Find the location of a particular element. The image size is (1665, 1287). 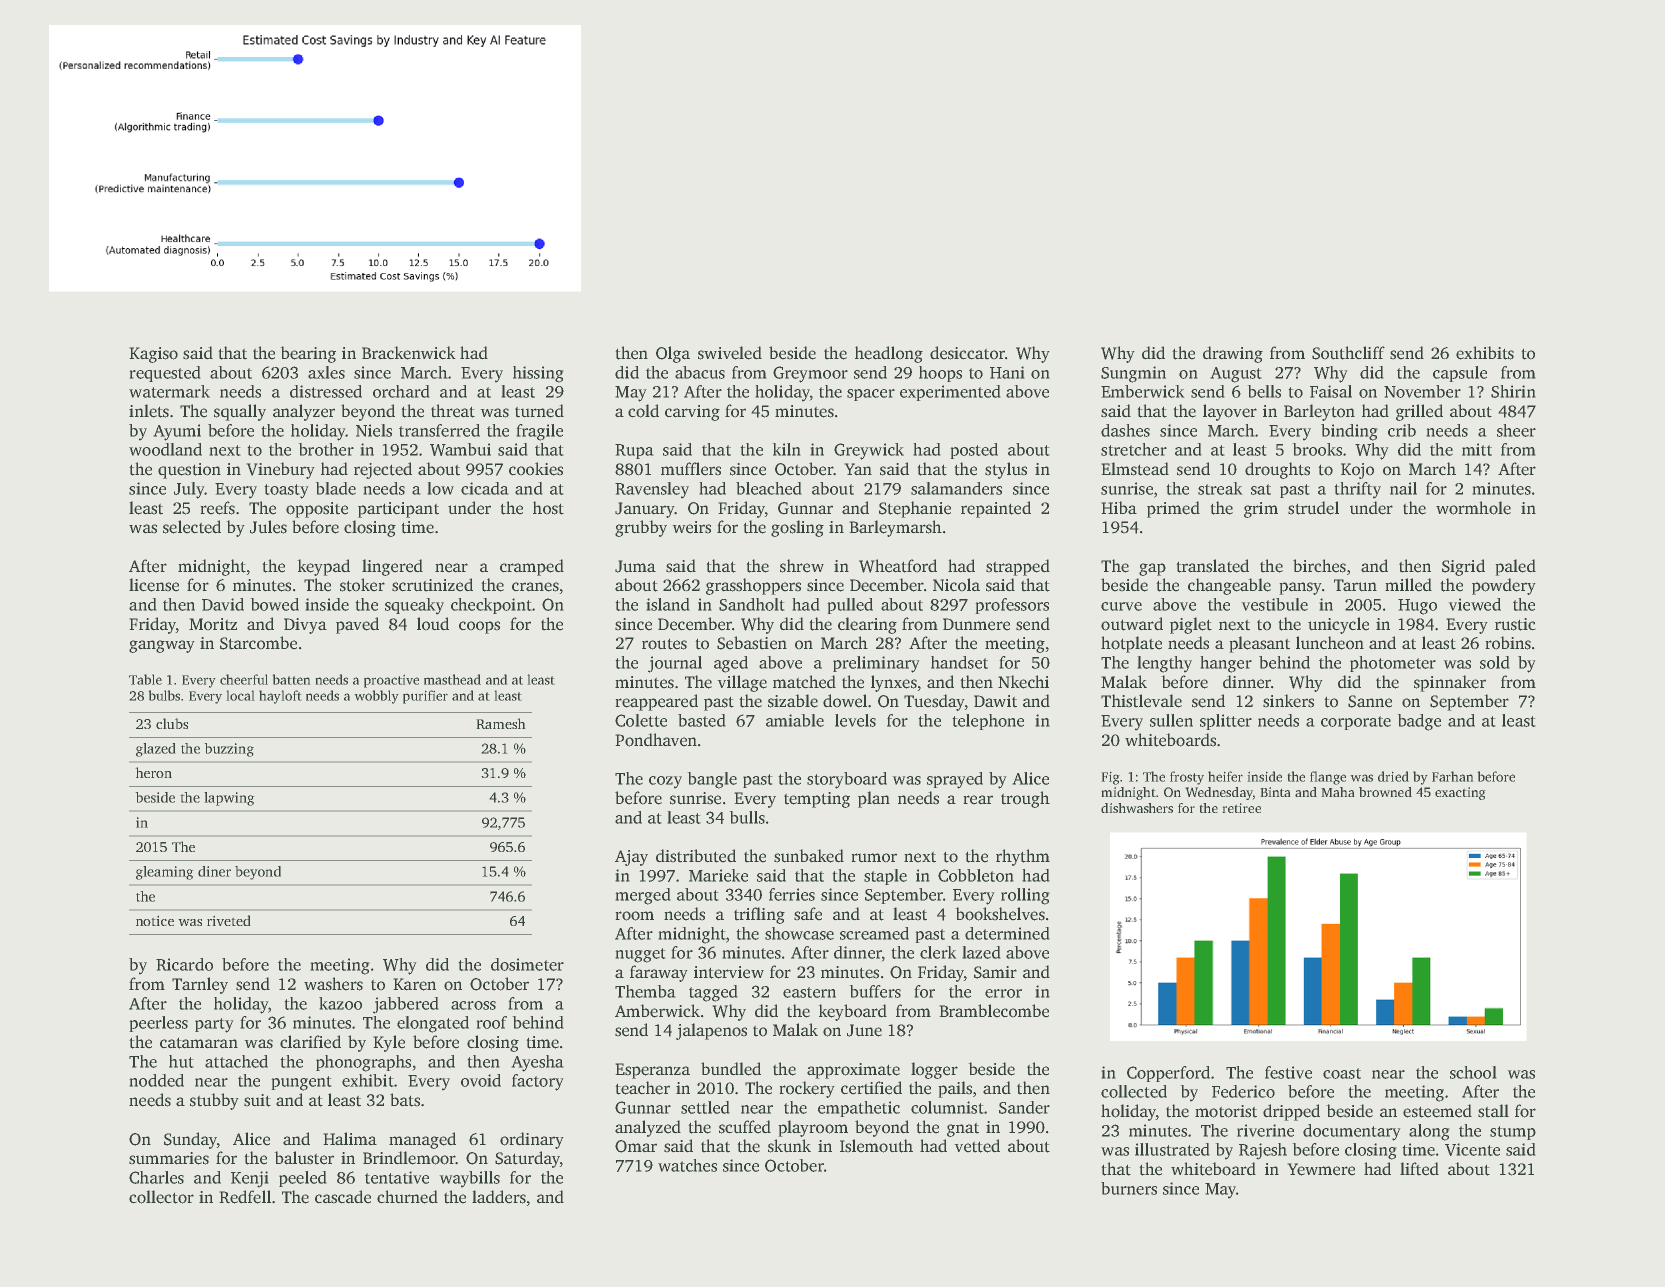

headlong is located at coordinates (889, 354).
